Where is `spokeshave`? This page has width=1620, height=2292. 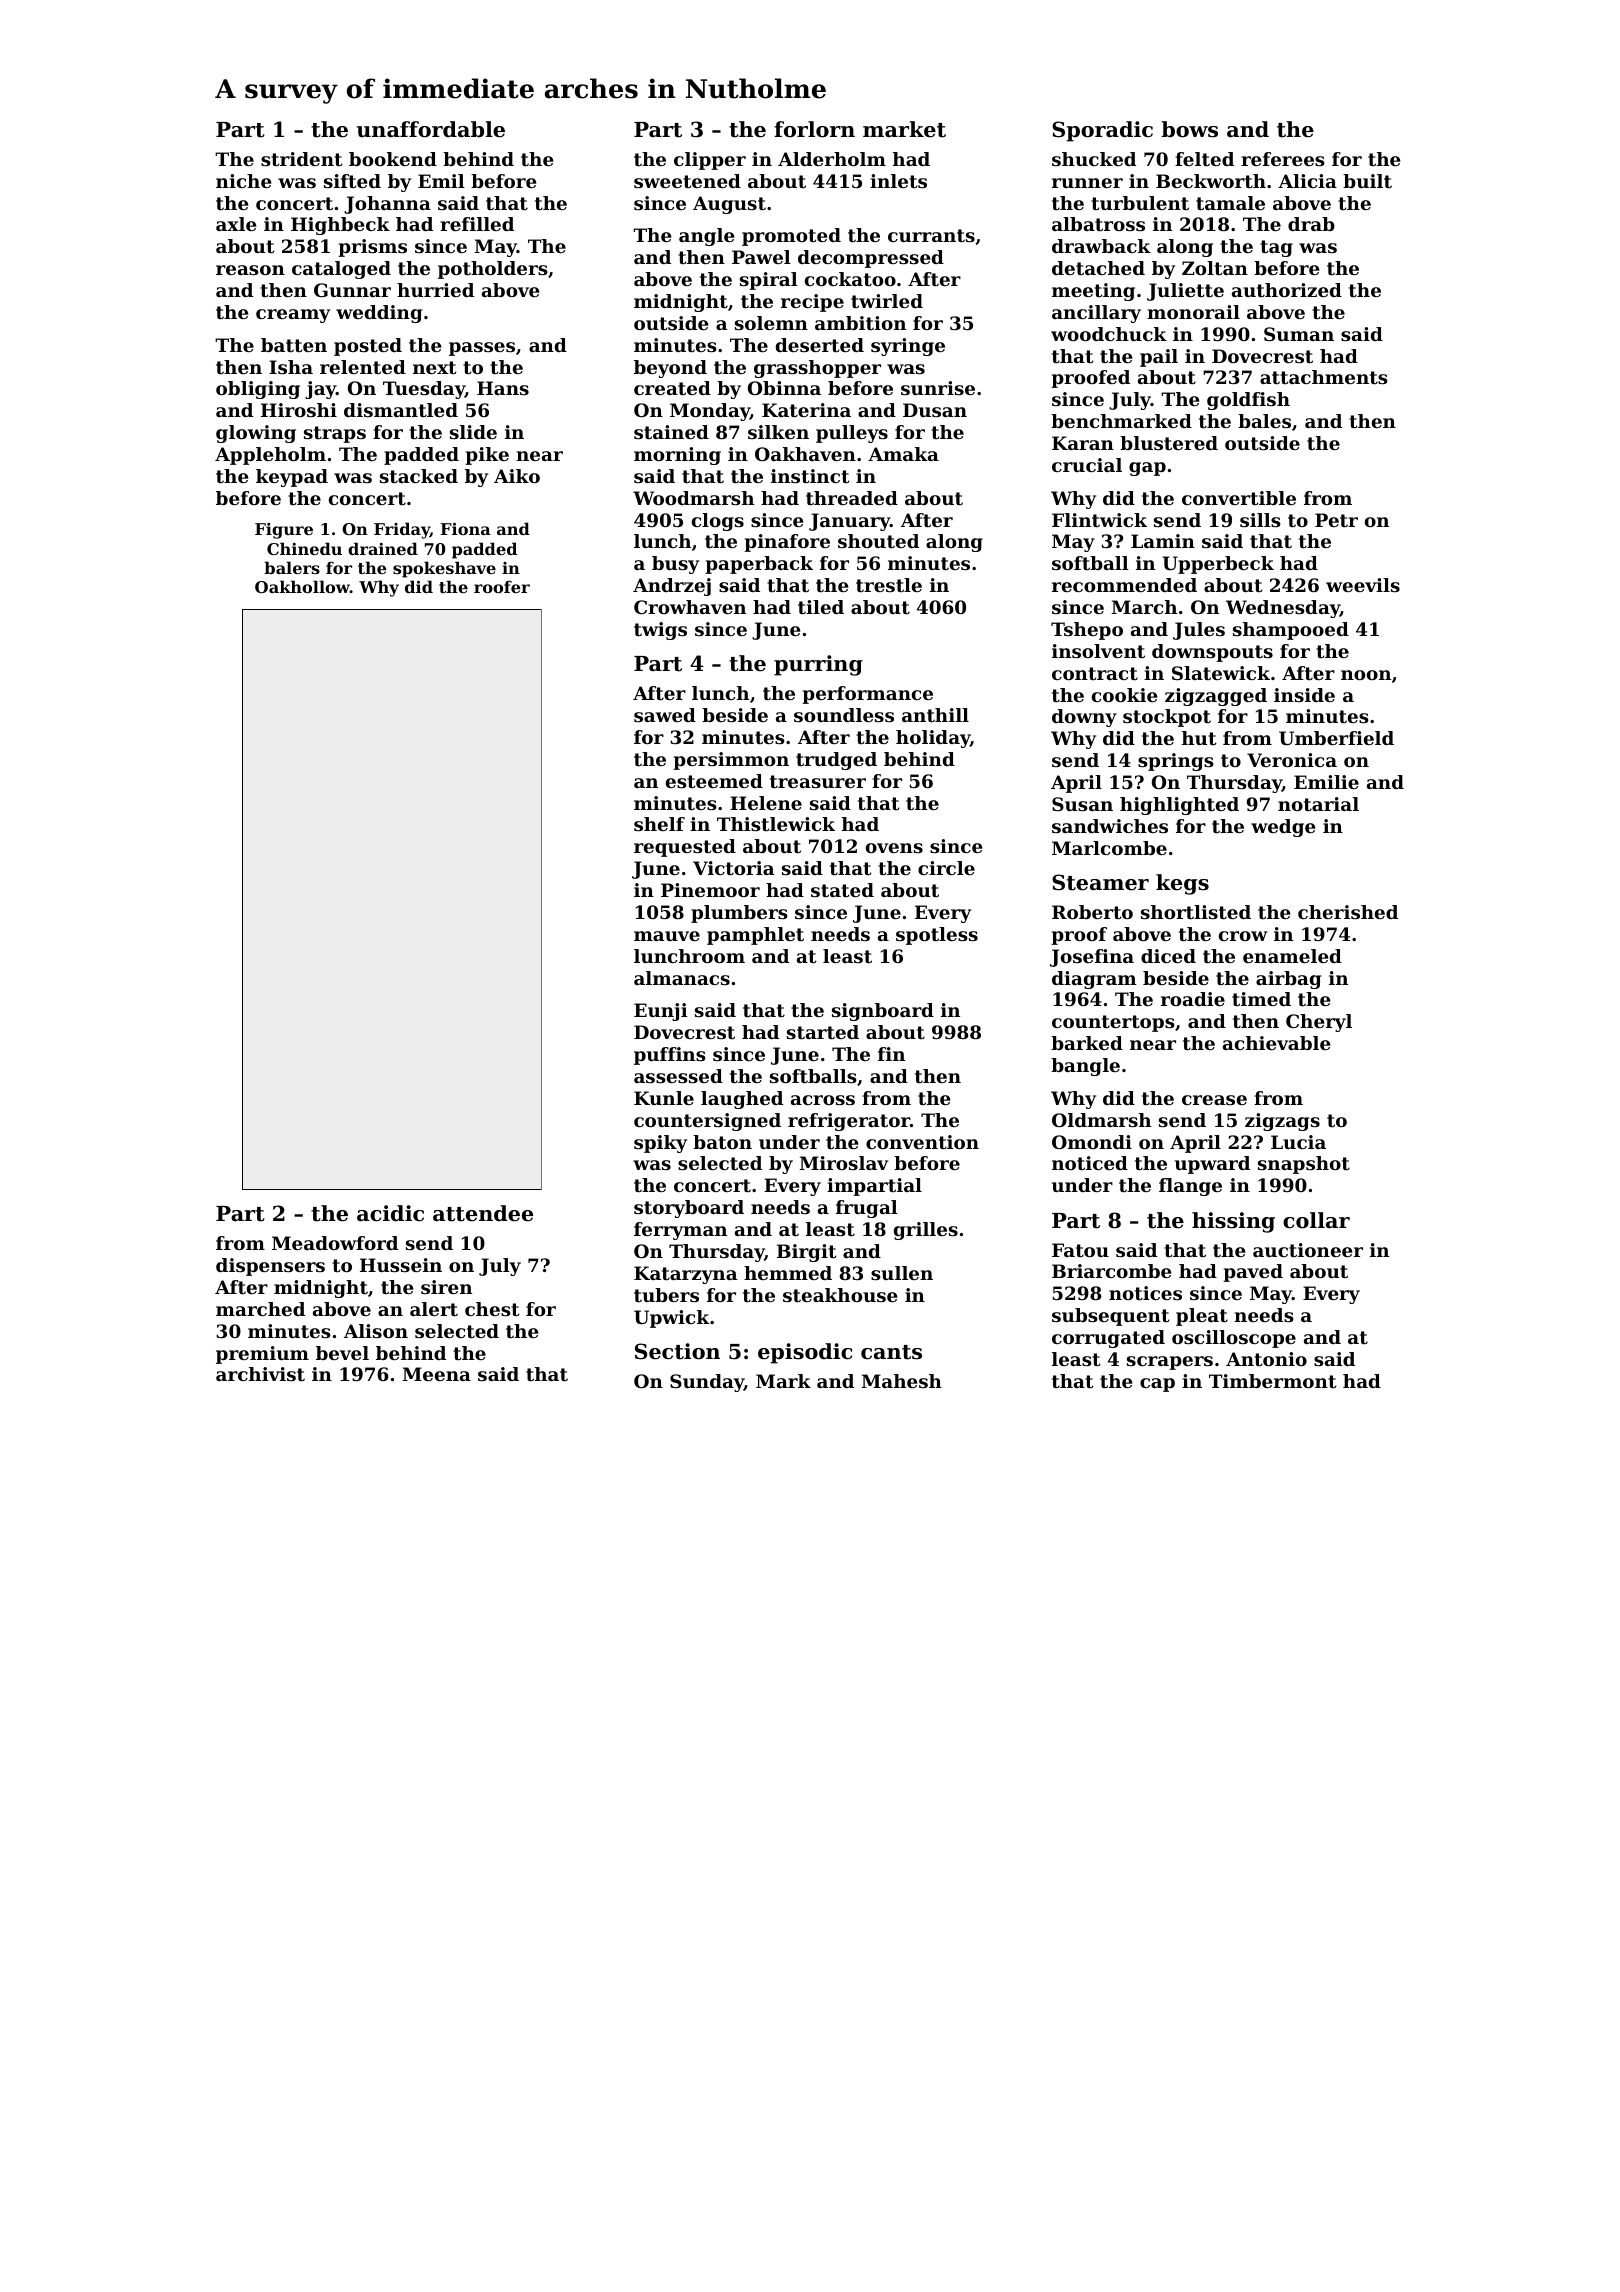
spokeshave is located at coordinates (444, 569).
